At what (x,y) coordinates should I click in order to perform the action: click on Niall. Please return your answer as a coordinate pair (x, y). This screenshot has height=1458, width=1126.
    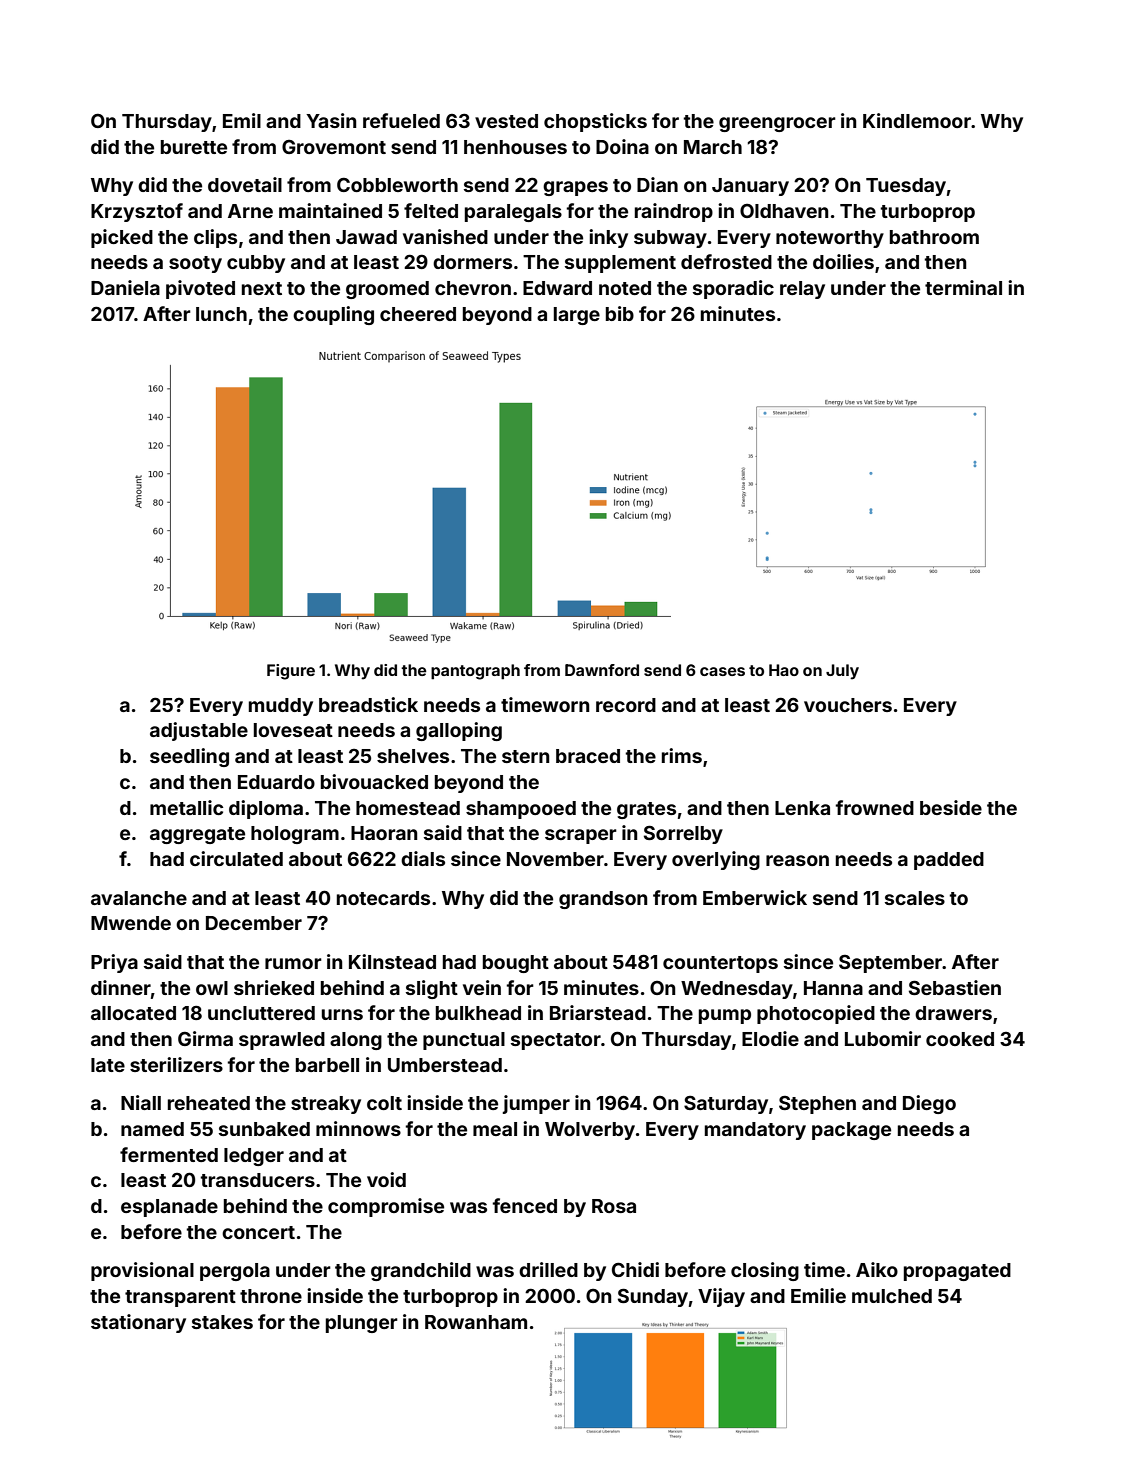
    Looking at the image, I should click on (141, 1102).
